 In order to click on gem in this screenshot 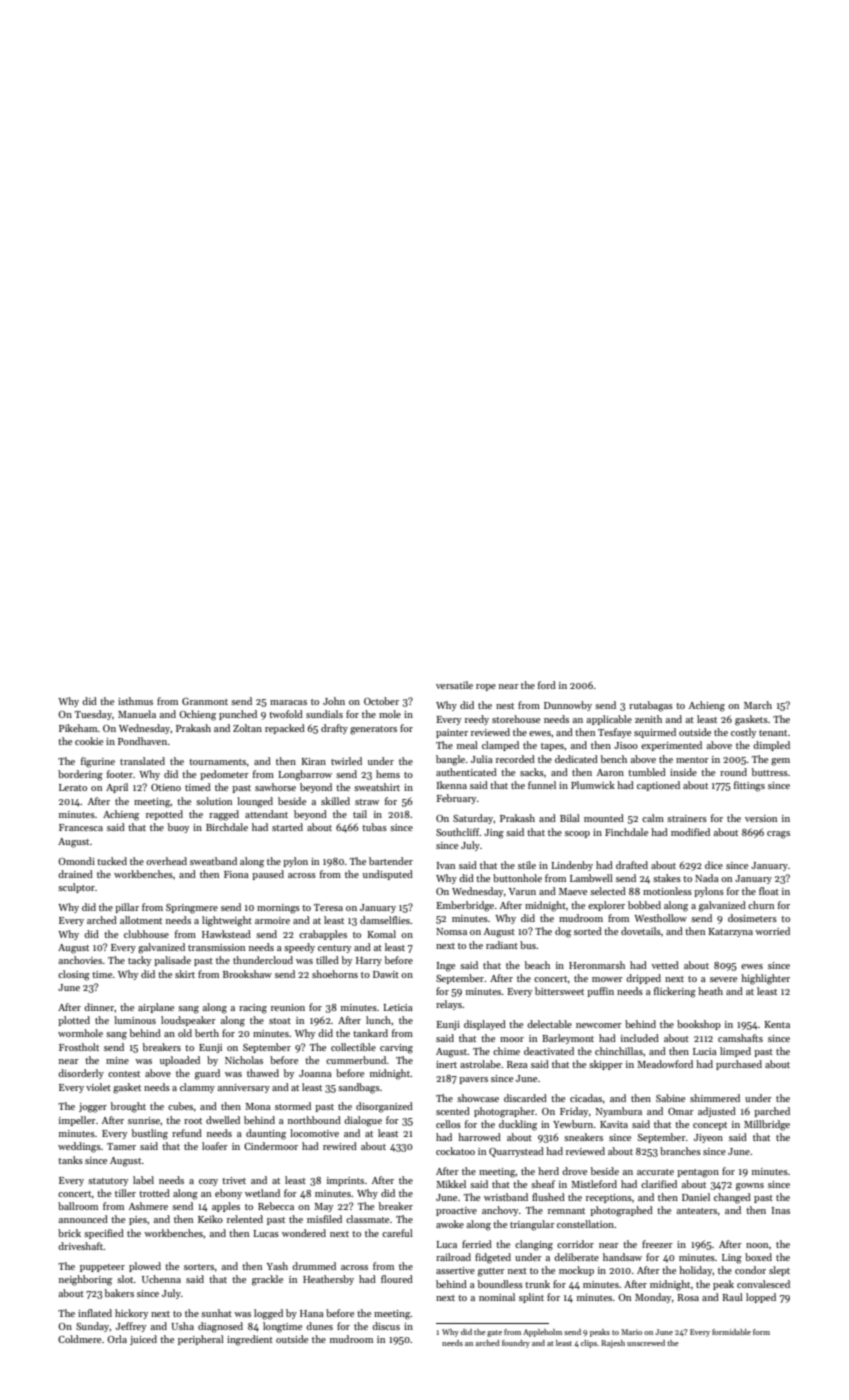, I will do `click(780, 762)`.
